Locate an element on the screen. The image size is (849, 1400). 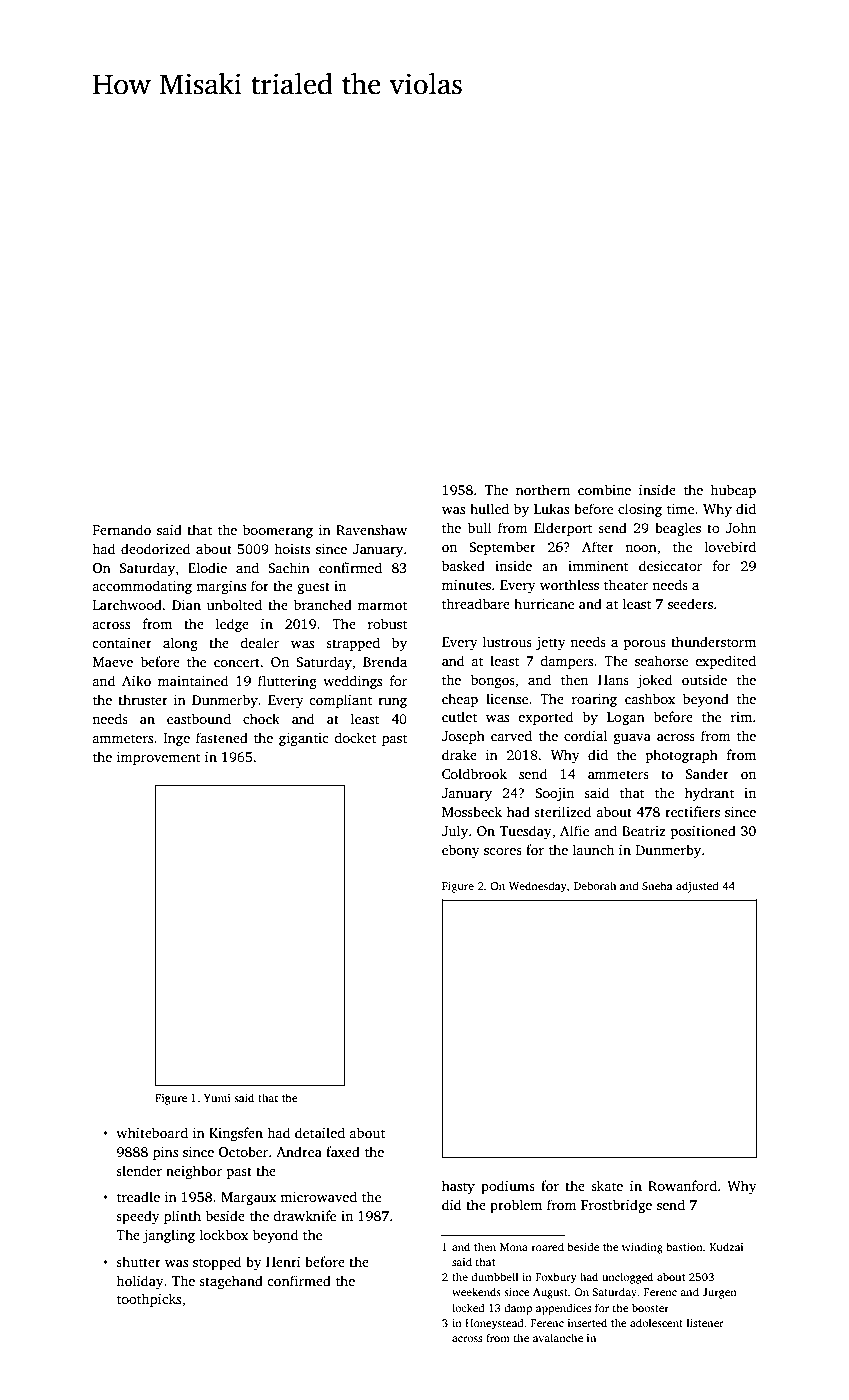
Rowanford is located at coordinates (682, 1185).
